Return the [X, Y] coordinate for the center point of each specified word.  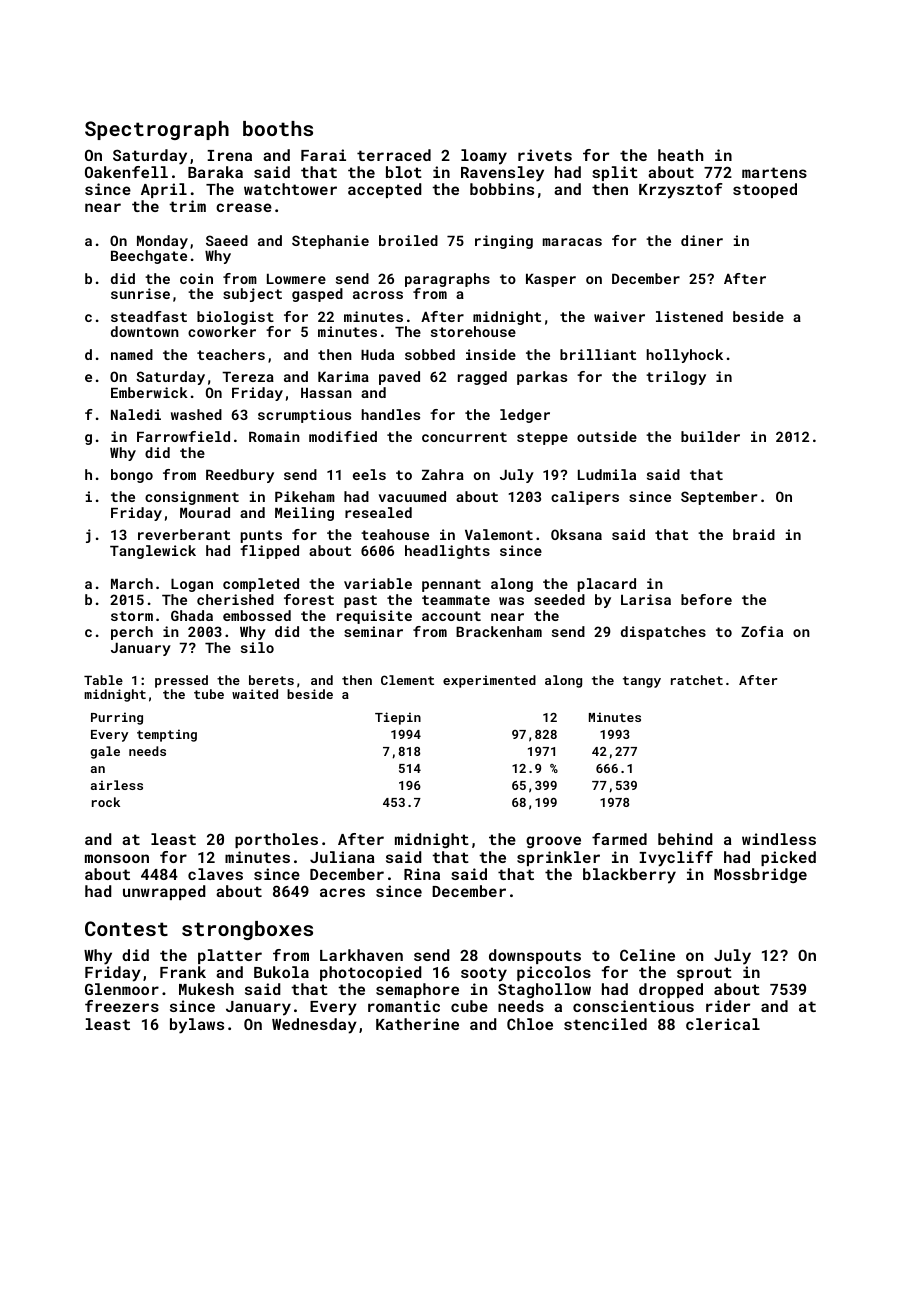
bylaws [197, 1026]
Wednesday [314, 1026]
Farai [323, 155]
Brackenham [499, 631]
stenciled [605, 1024]
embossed [257, 615]
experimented [489, 681]
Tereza [248, 377]
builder [710, 436]
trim [187, 206]
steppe [542, 438]
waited [255, 694]
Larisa [646, 599]
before [706, 599]
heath [680, 155]
